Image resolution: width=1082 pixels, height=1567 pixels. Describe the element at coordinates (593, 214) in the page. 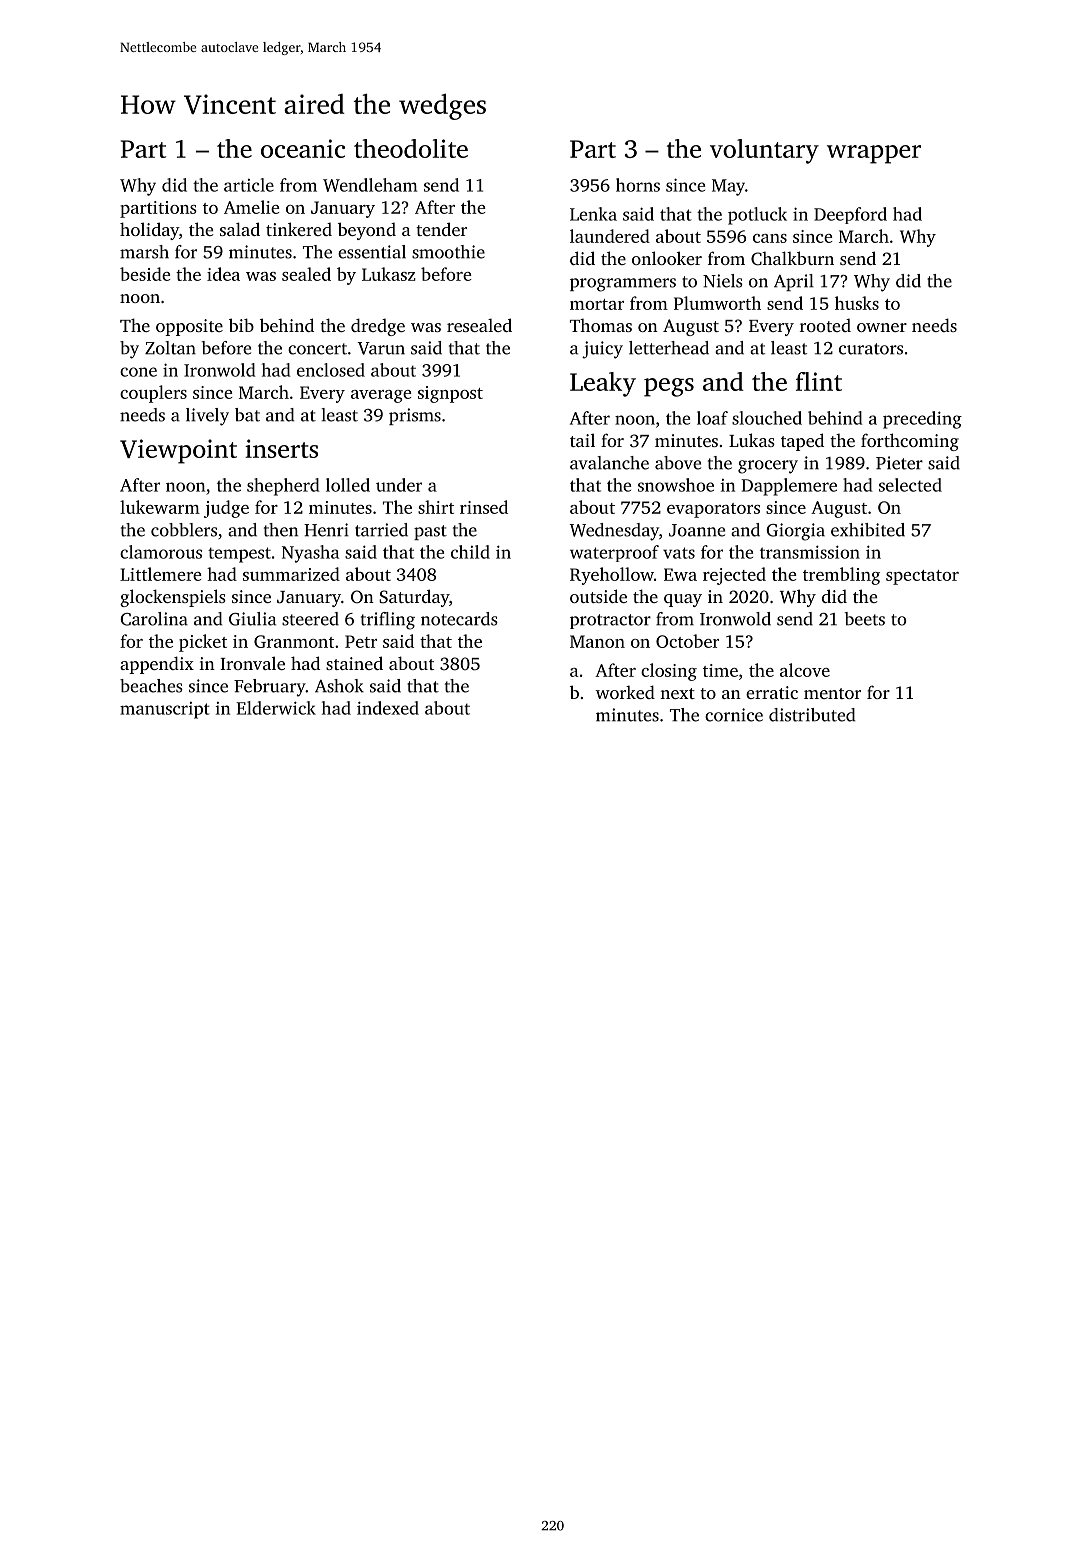

I see `Lenka` at that location.
